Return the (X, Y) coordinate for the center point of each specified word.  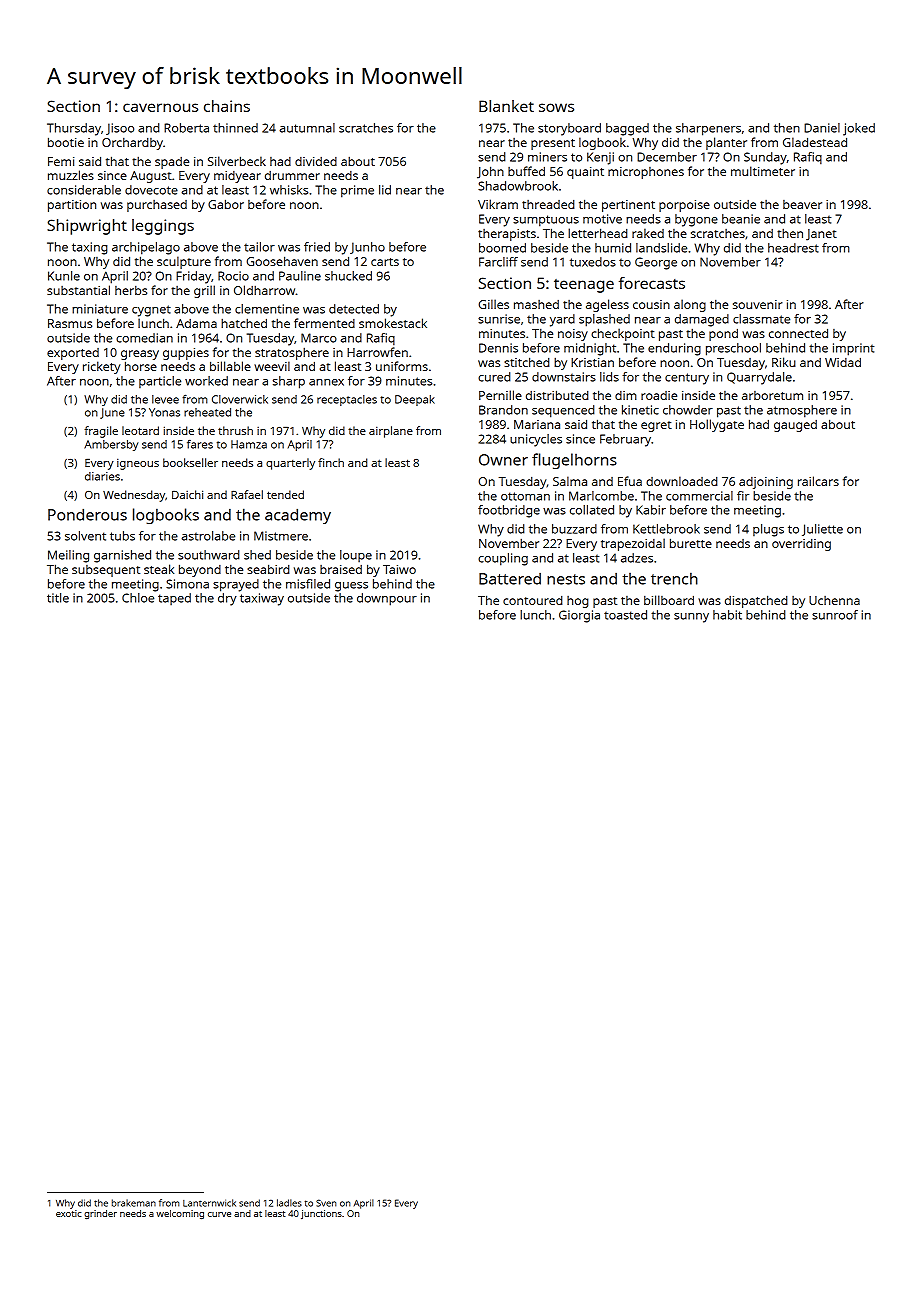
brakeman (134, 1203)
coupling (503, 559)
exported (73, 354)
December (667, 157)
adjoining (766, 483)
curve (219, 1214)
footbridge (509, 511)
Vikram (498, 204)
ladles (289, 1203)
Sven (326, 1203)
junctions (321, 1214)
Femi (61, 161)
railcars (818, 481)
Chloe (138, 598)
